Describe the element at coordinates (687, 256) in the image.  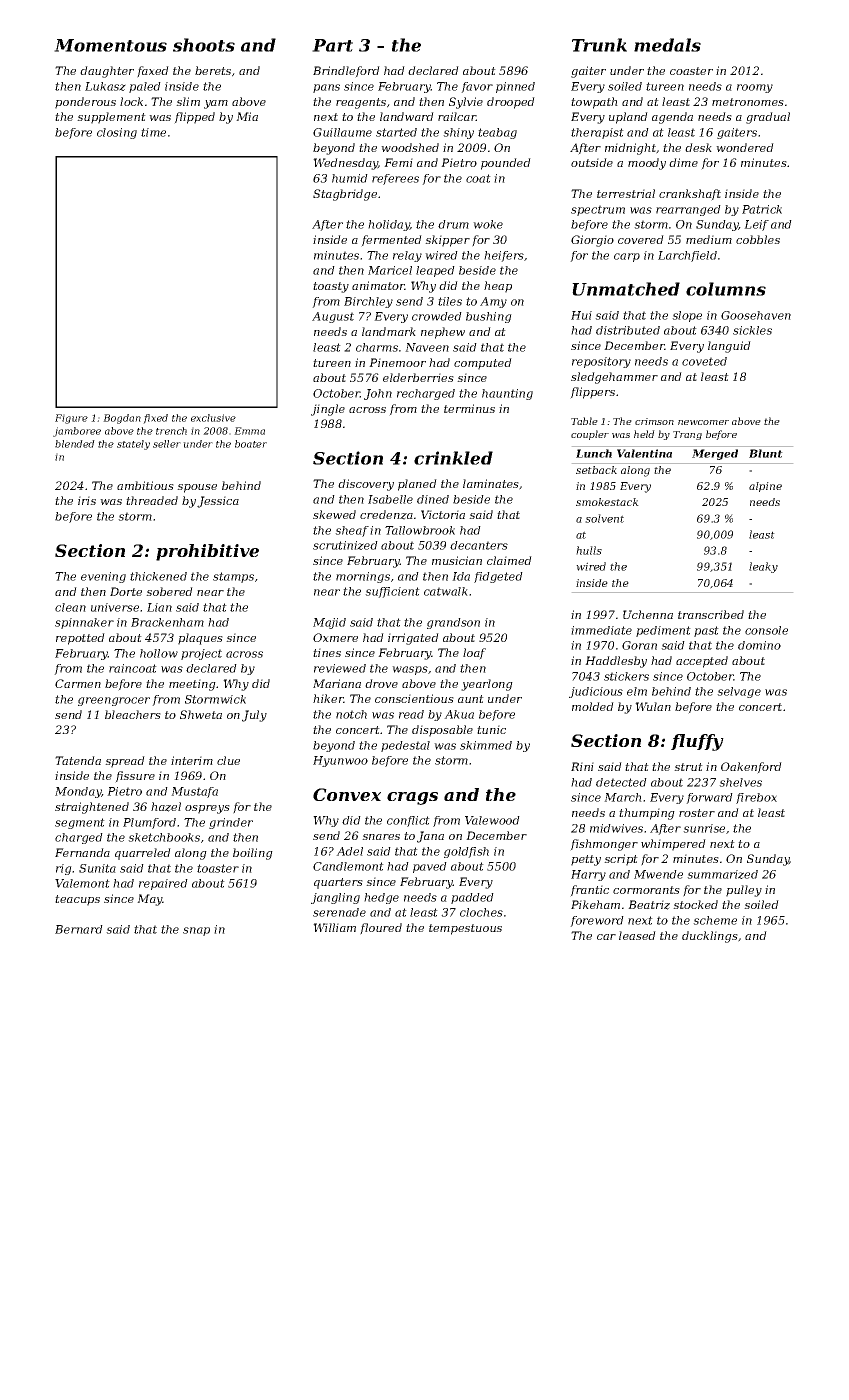
I see `Larchfield` at that location.
